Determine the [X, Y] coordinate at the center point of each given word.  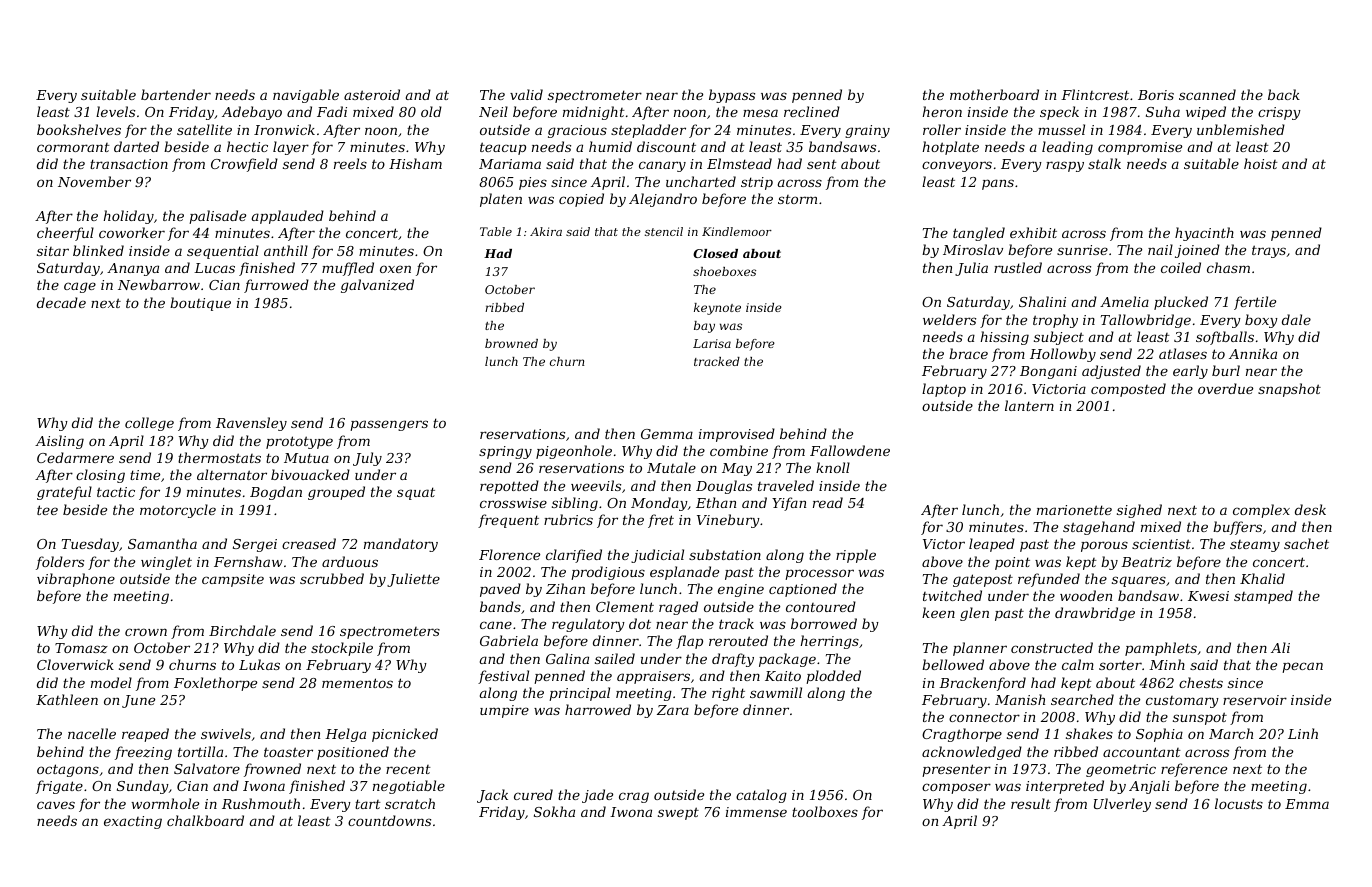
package [787, 660]
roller [942, 129]
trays [1269, 251]
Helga [345, 735]
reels [350, 163]
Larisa [712, 343]
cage [80, 287]
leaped [992, 545]
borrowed [824, 623]
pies [533, 183]
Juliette [413, 580]
